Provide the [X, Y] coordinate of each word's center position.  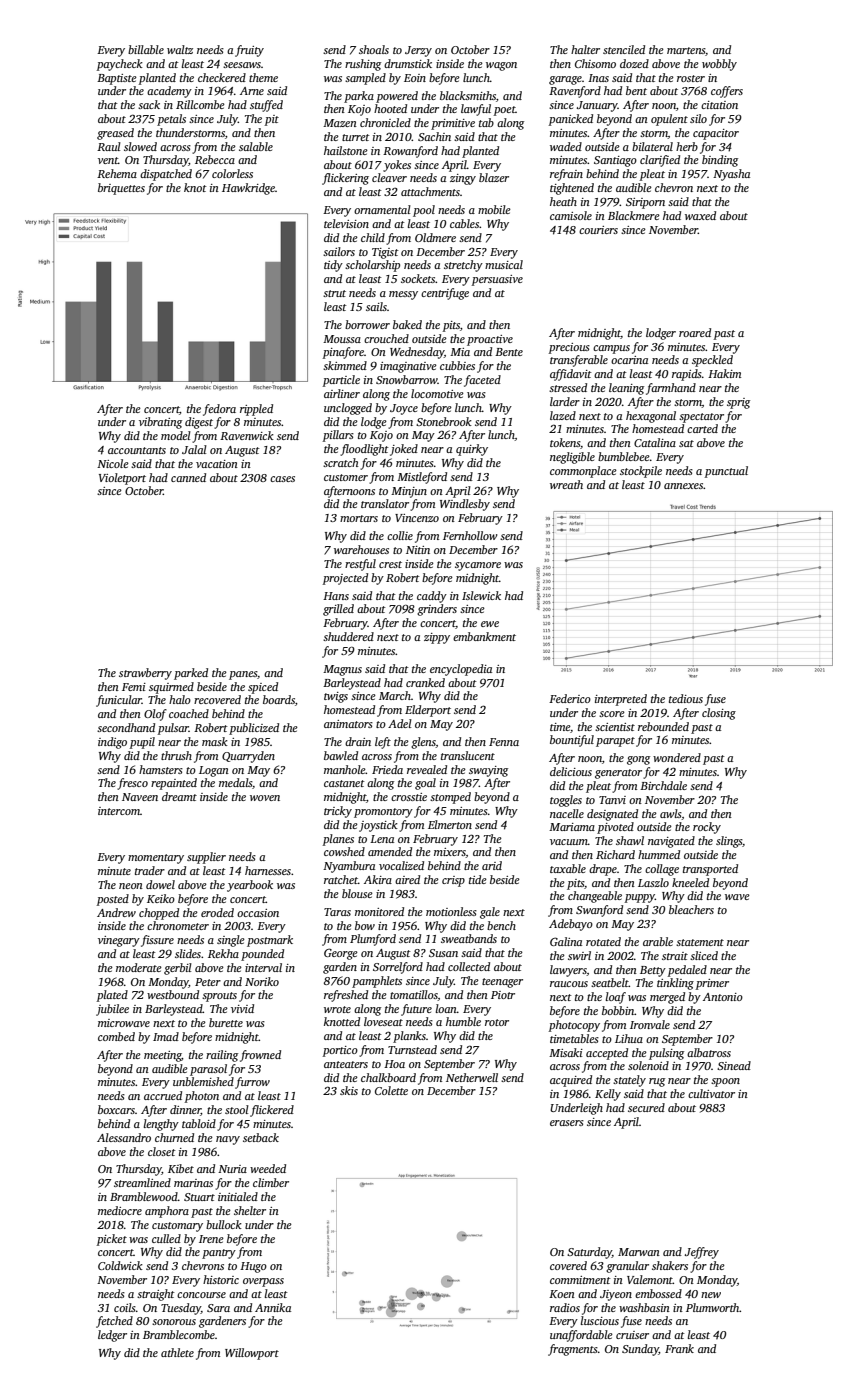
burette [226, 1022]
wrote [337, 1009]
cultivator [711, 1093]
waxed [700, 215]
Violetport [122, 479]
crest [390, 564]
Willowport [252, 1354]
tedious [686, 698]
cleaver [389, 177]
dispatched [166, 175]
